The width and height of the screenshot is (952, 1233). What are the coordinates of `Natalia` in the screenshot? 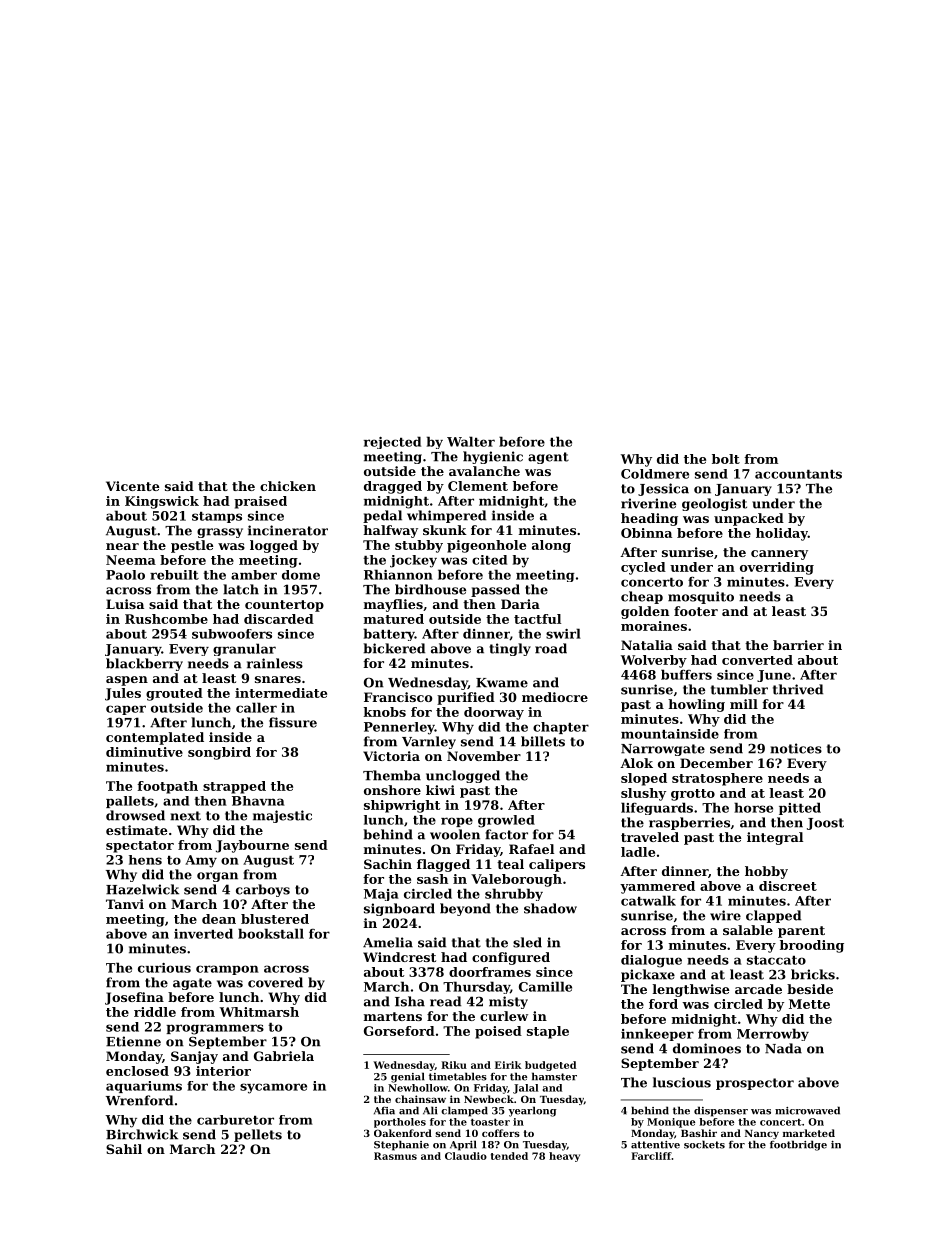 It's located at (647, 645).
